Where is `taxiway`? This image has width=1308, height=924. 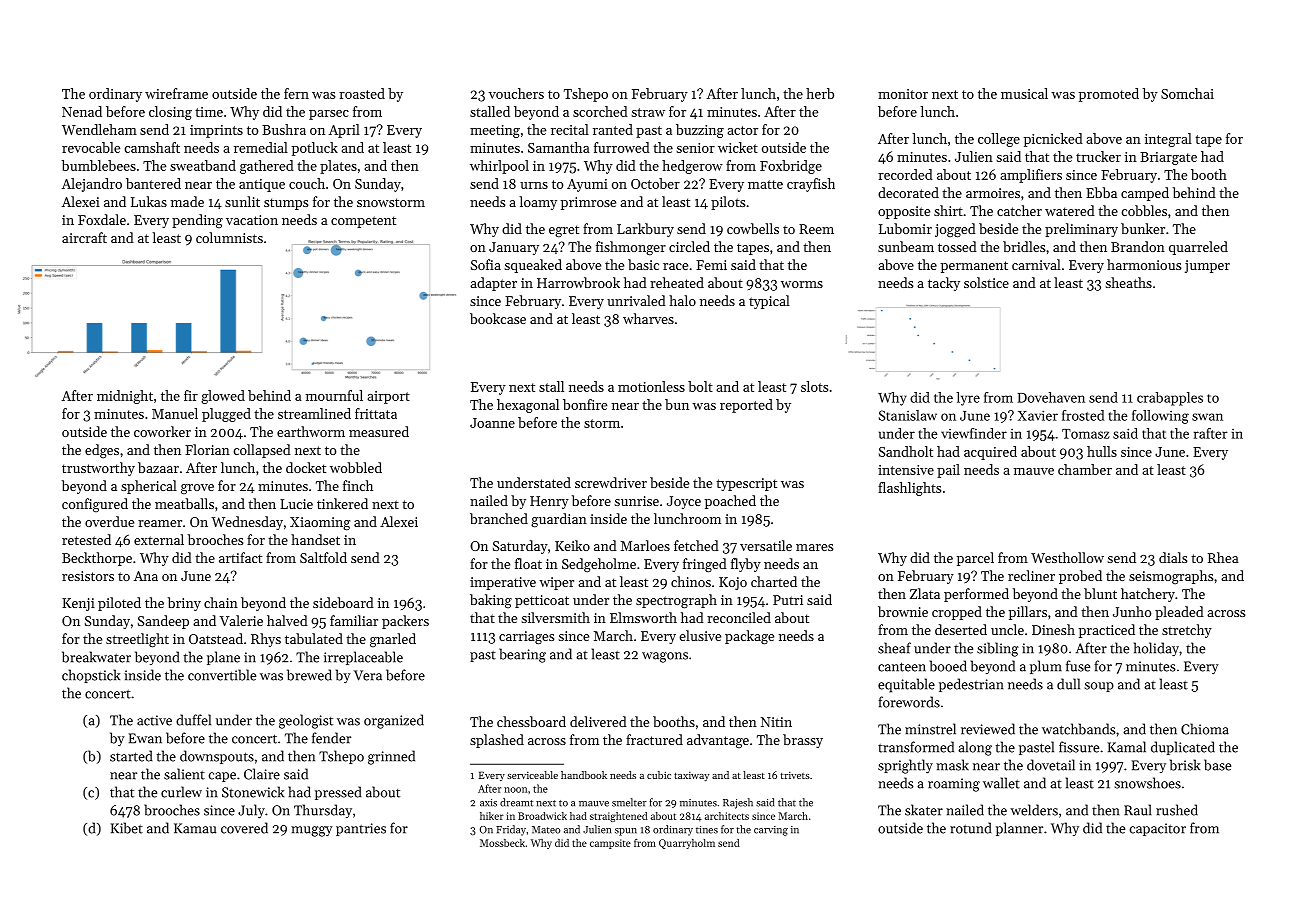 taxiway is located at coordinates (691, 776).
